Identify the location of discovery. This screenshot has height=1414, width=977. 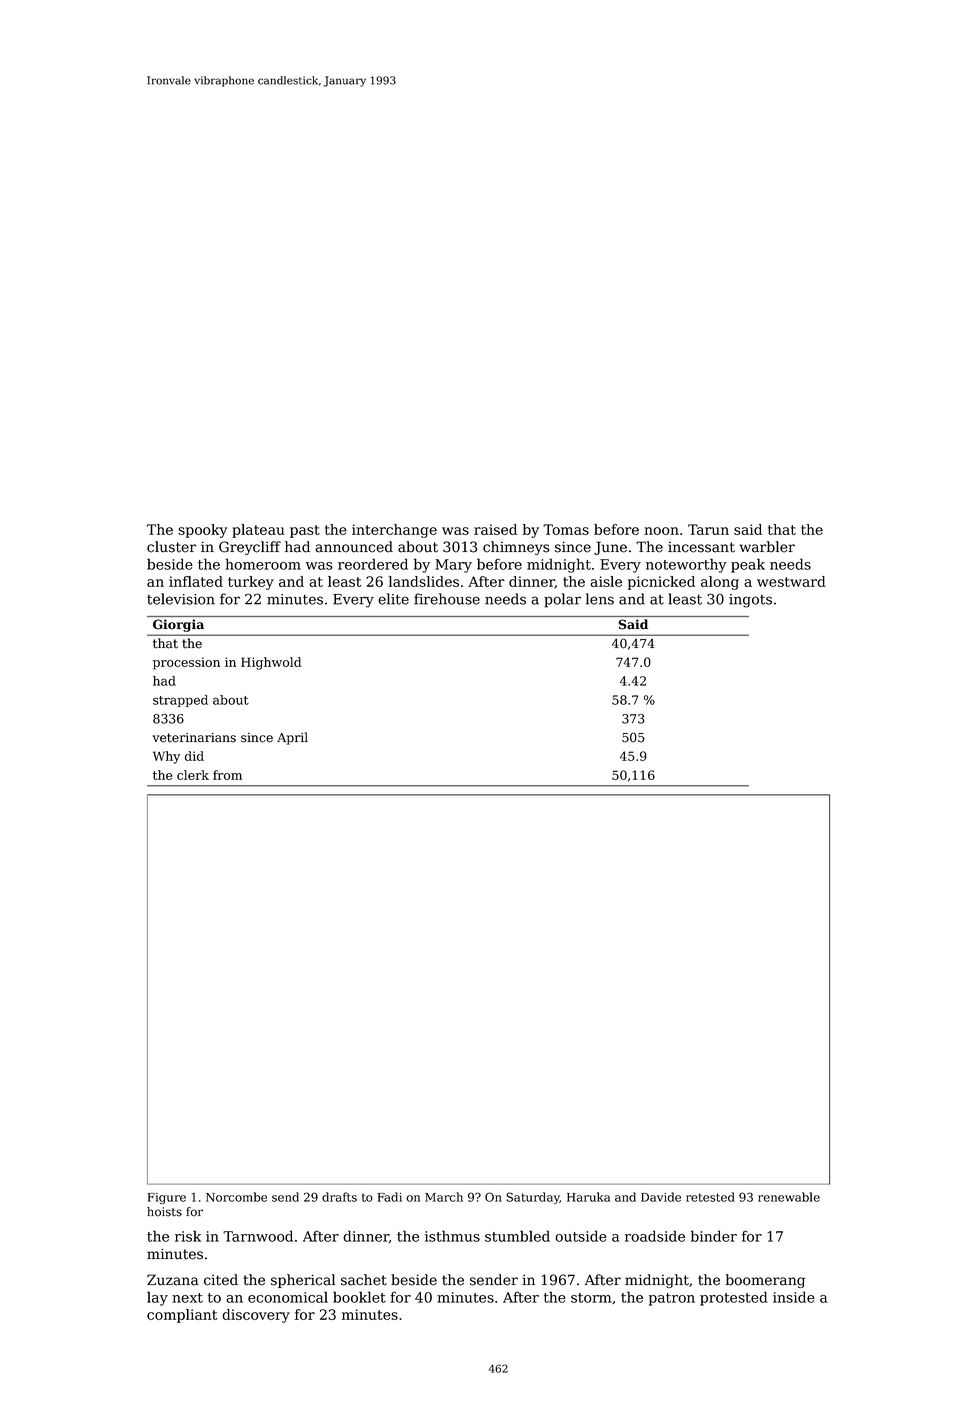
(256, 1316).
